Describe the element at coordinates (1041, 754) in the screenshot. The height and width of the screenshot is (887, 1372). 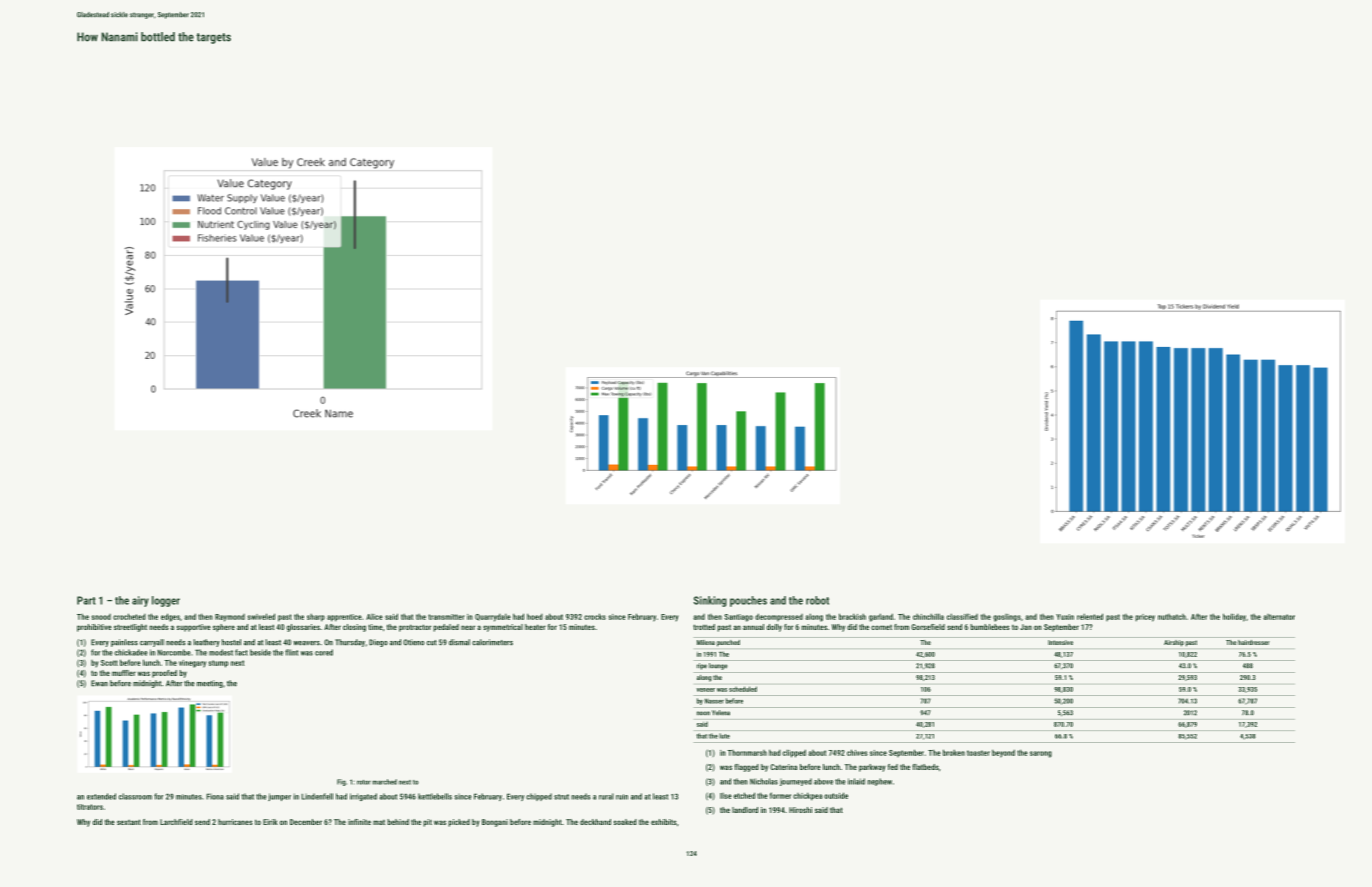
I see `sarong` at that location.
